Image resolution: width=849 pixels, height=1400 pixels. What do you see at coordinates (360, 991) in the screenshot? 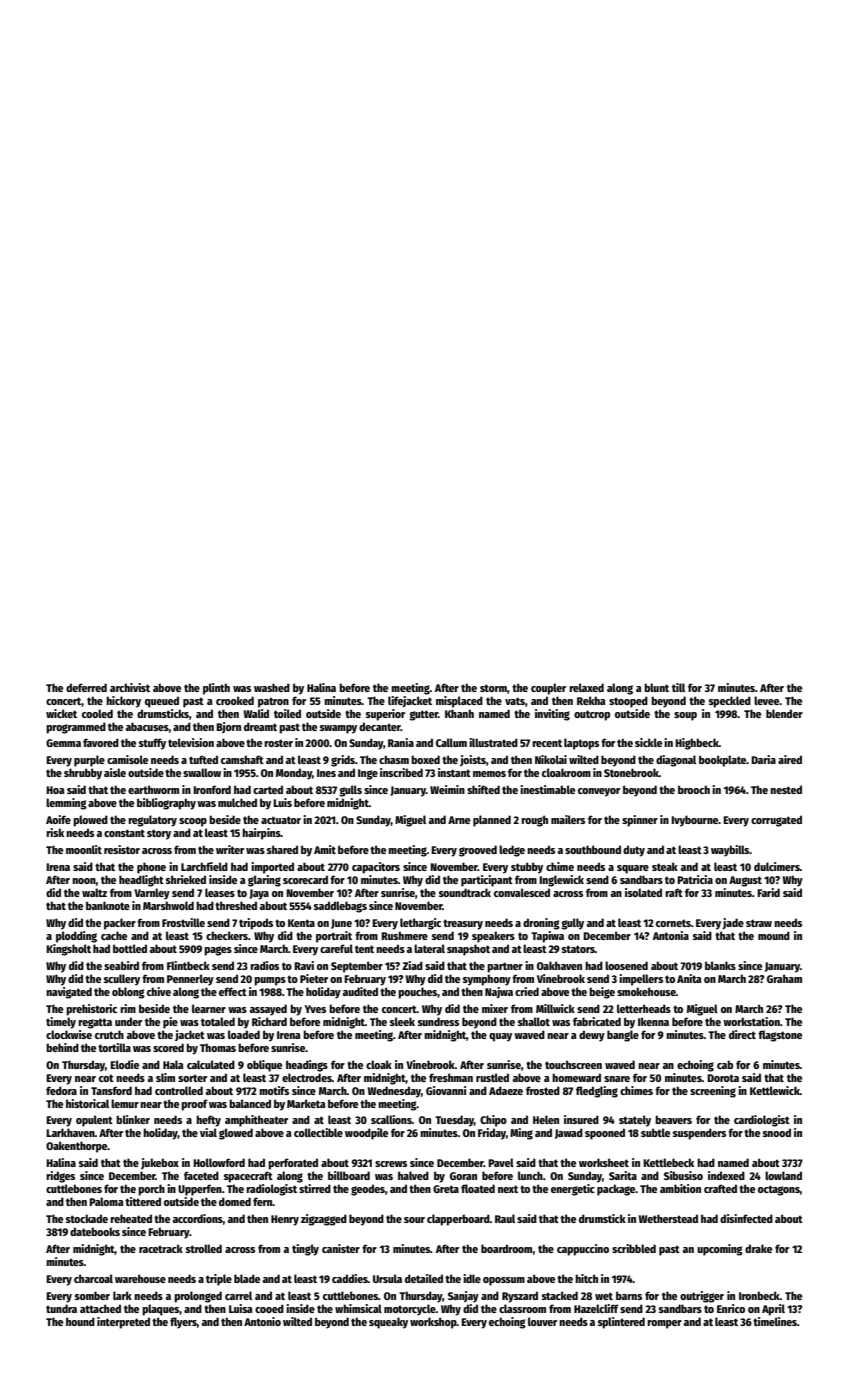
I see `audited` at bounding box center [360, 991].
